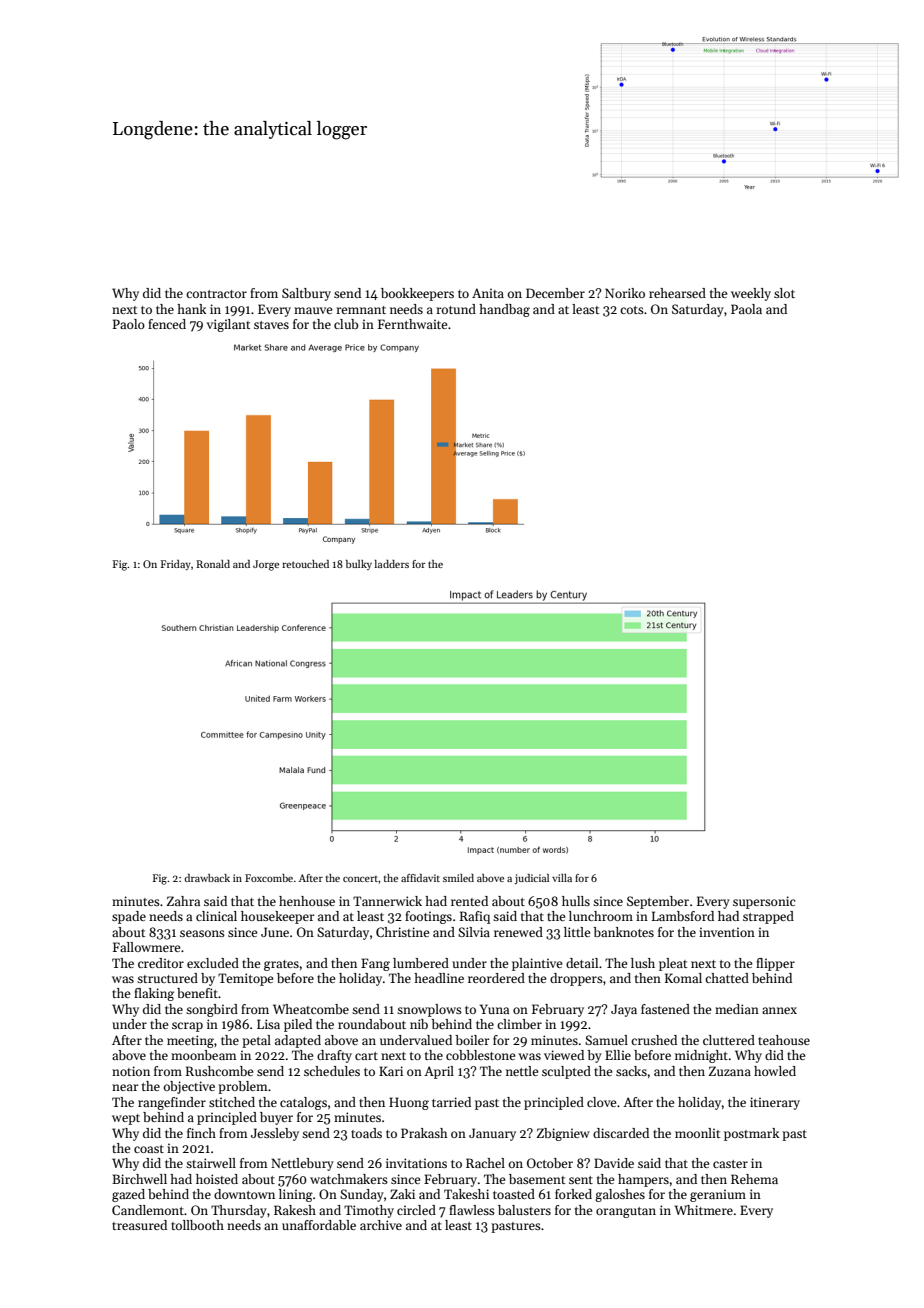  I want to click on contractor, so click(216, 294).
